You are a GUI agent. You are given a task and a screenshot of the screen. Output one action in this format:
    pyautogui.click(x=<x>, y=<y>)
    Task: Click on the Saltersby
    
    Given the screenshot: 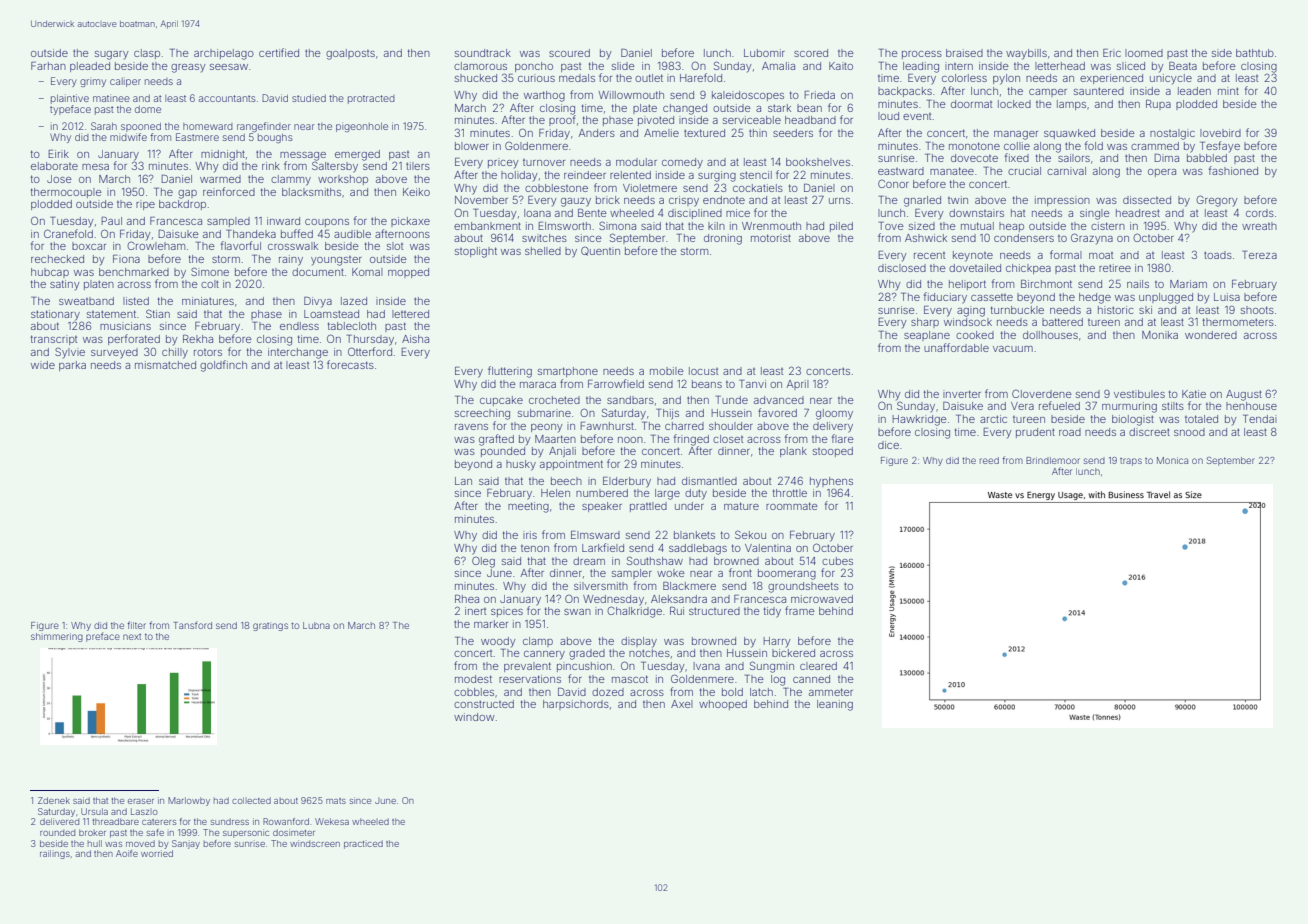 What is the action you would take?
    pyautogui.click(x=335, y=167)
